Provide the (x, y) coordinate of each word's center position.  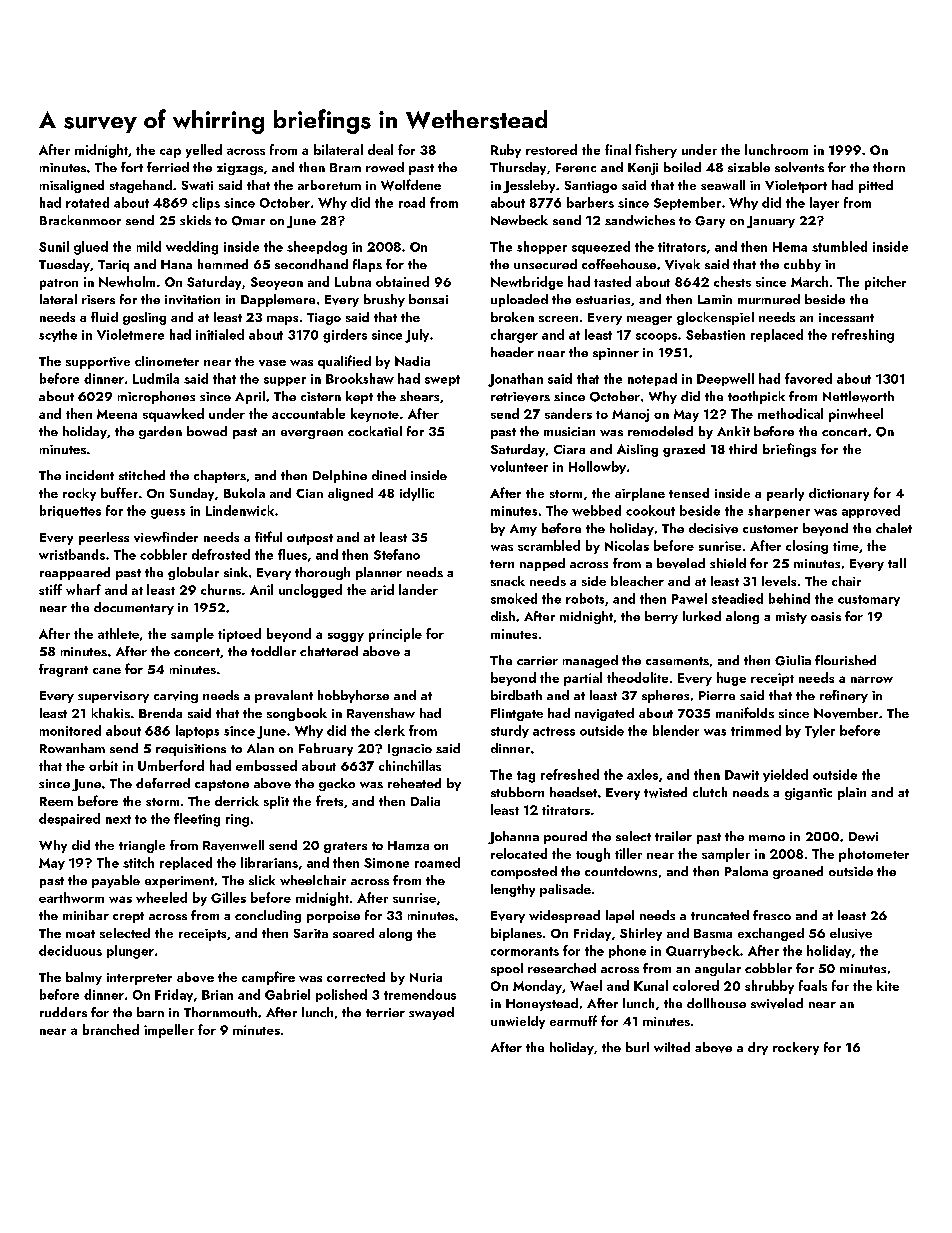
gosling (144, 318)
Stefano (397, 554)
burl (637, 1047)
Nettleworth (858, 396)
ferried (168, 167)
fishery (656, 151)
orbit (103, 765)
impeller (169, 1031)
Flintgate (517, 714)
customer (770, 529)
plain (852, 793)
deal (380, 149)
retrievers (520, 397)
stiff (50, 589)
